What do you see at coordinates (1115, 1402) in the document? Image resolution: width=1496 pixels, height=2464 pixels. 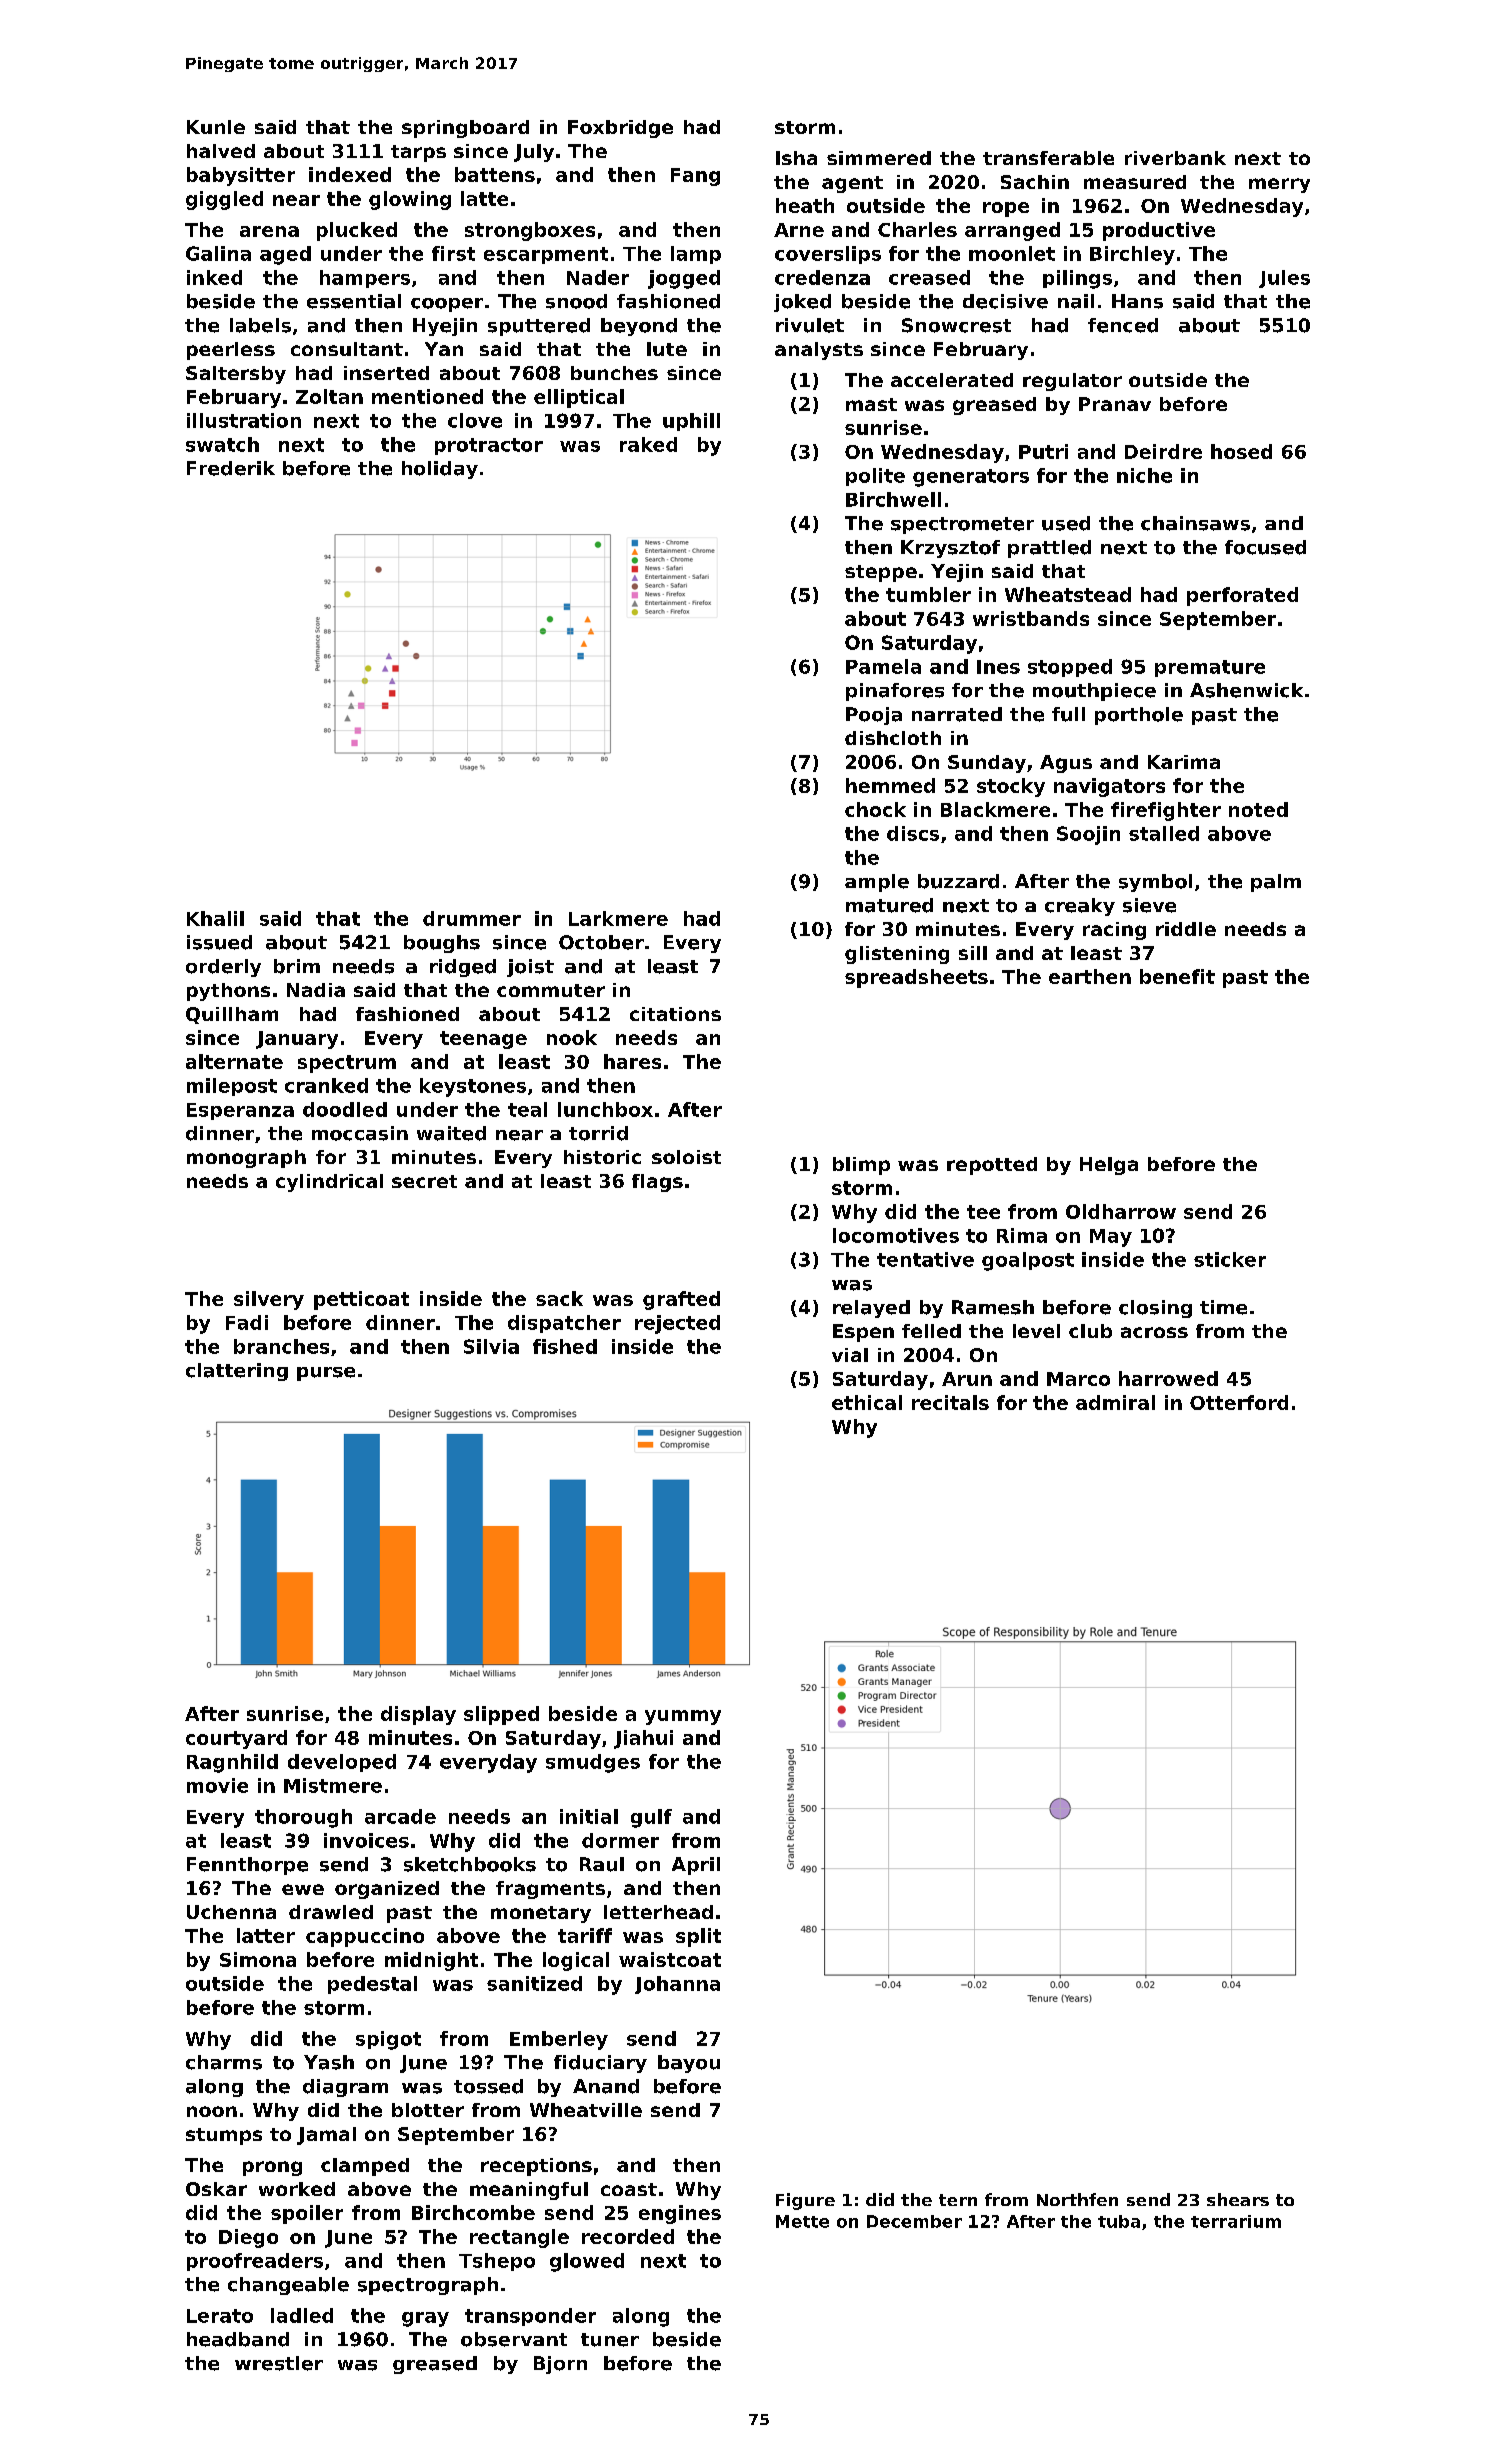 I see `admiral` at bounding box center [1115, 1402].
